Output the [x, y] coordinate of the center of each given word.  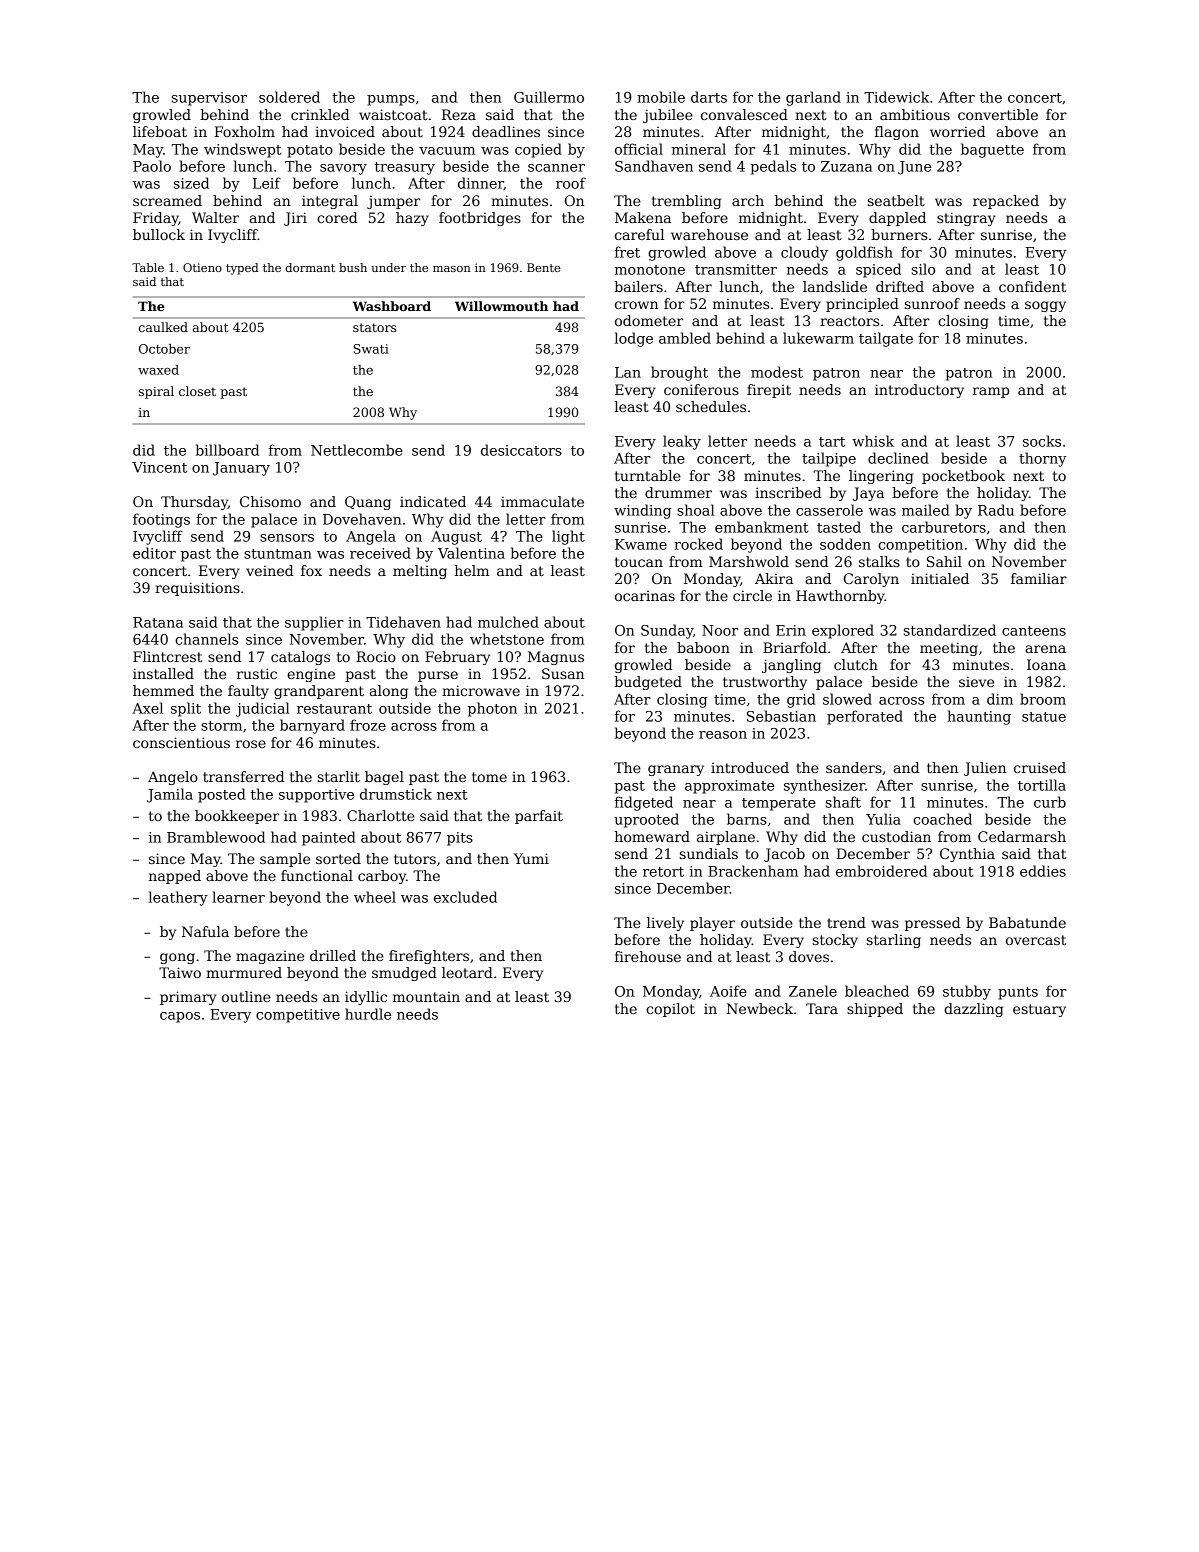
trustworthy [765, 683]
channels [206, 639]
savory [343, 169]
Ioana [1046, 664]
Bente [544, 267]
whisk [873, 441]
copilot [670, 1010]
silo [923, 269]
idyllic [366, 998]
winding [643, 511]
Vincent [159, 467]
